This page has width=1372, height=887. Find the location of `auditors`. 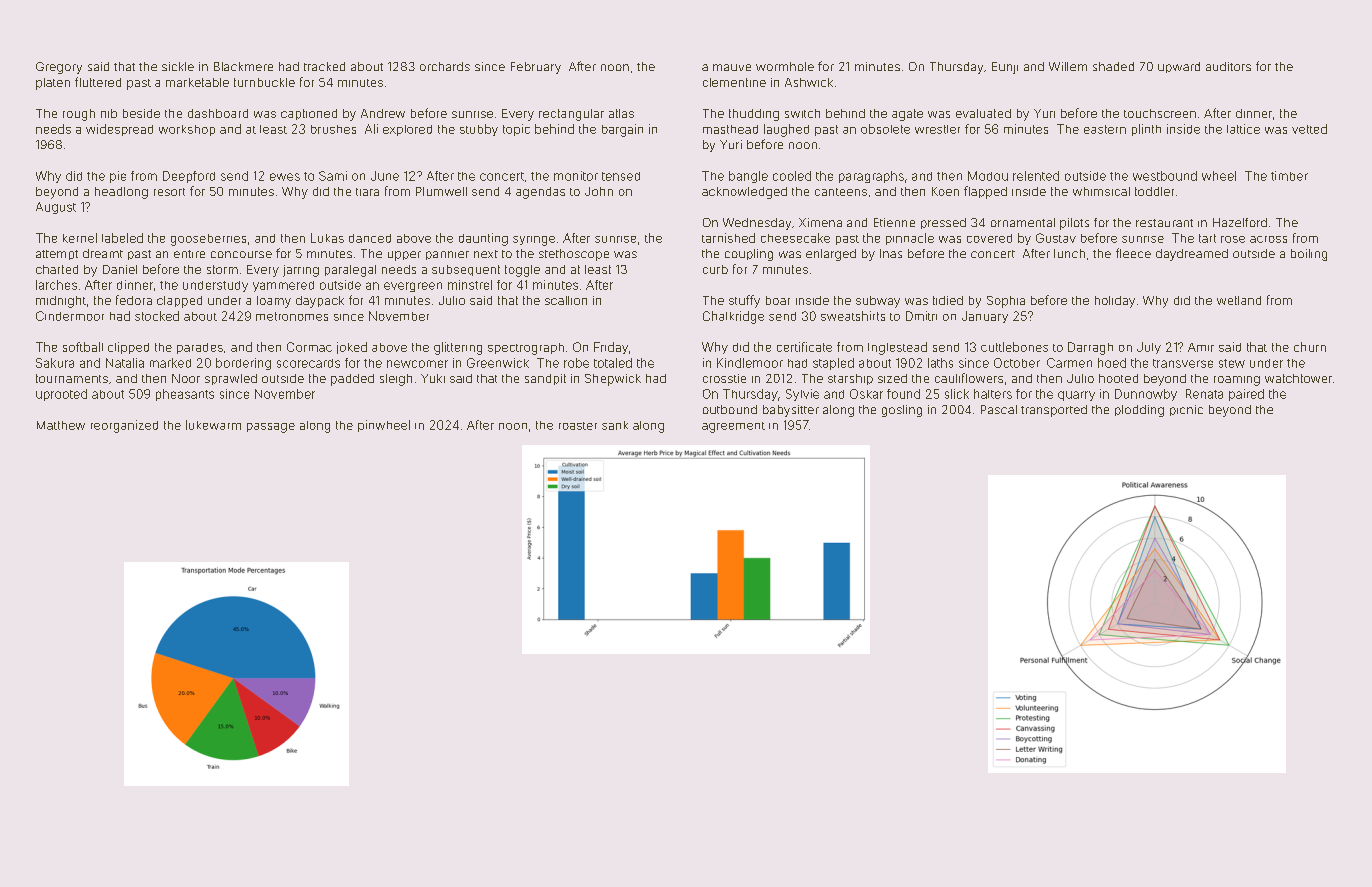

auditors is located at coordinates (1228, 66).
